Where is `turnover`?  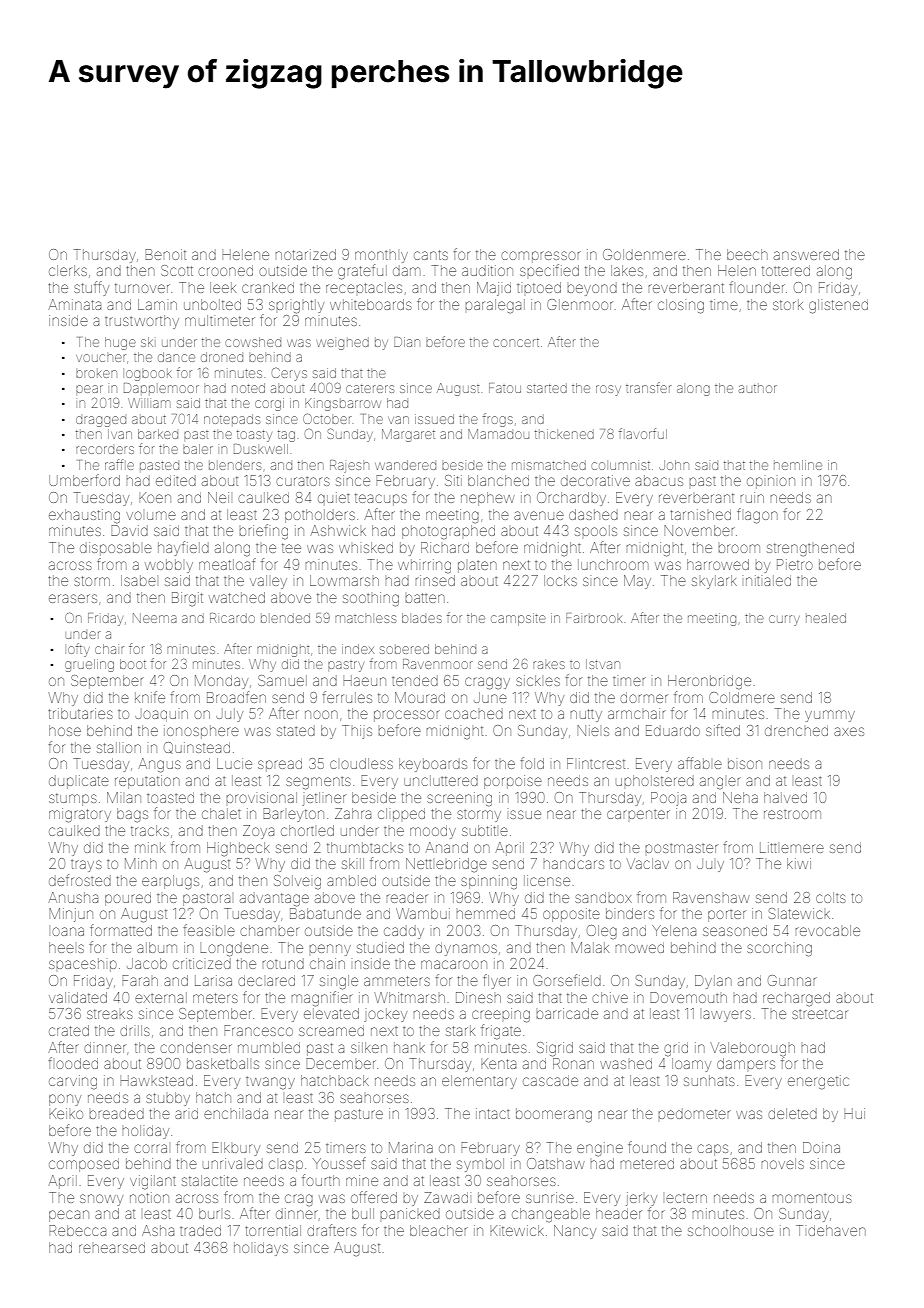 turnover is located at coordinates (142, 288).
